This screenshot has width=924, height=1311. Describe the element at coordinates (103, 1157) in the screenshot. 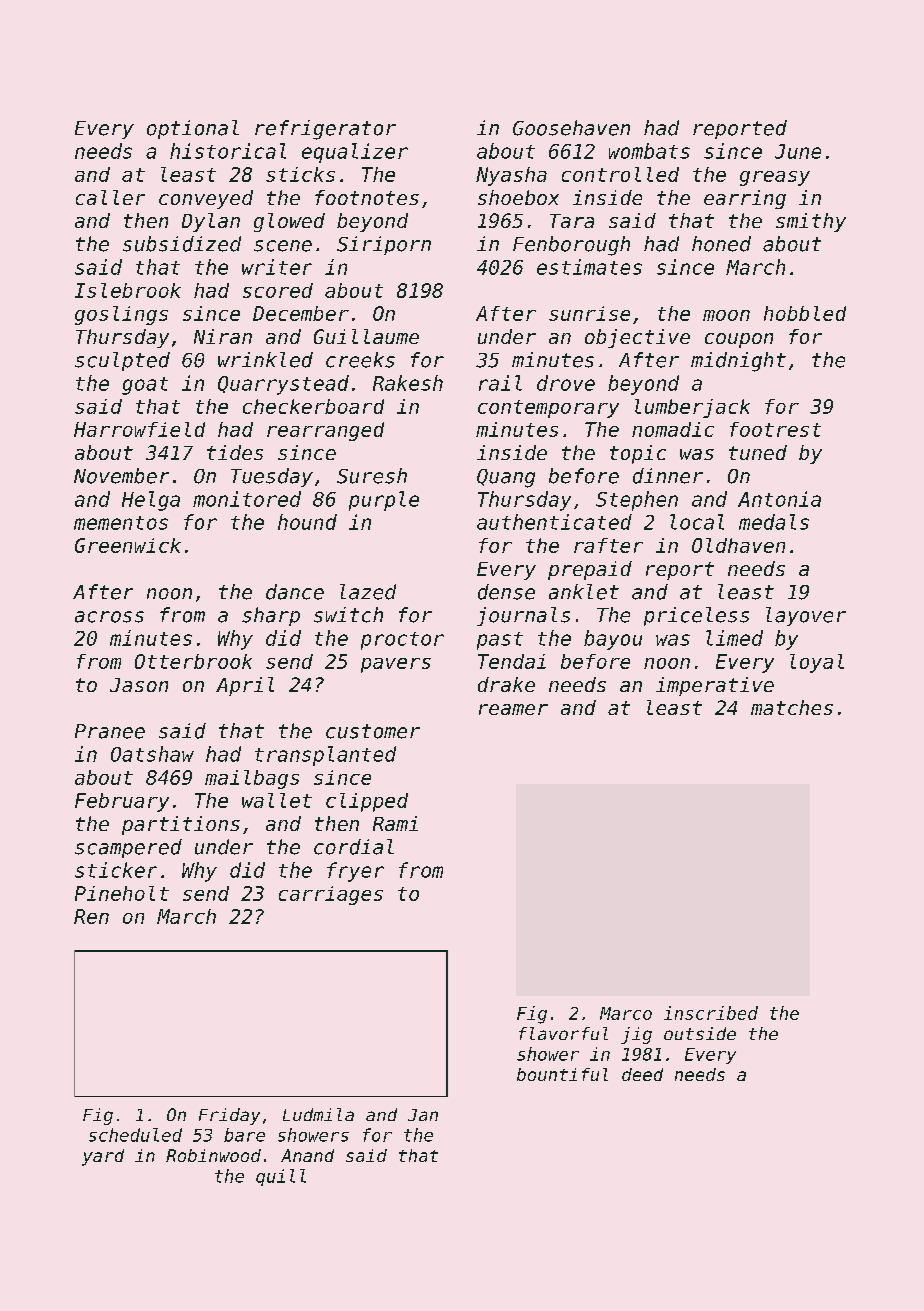

I see `yard` at that location.
